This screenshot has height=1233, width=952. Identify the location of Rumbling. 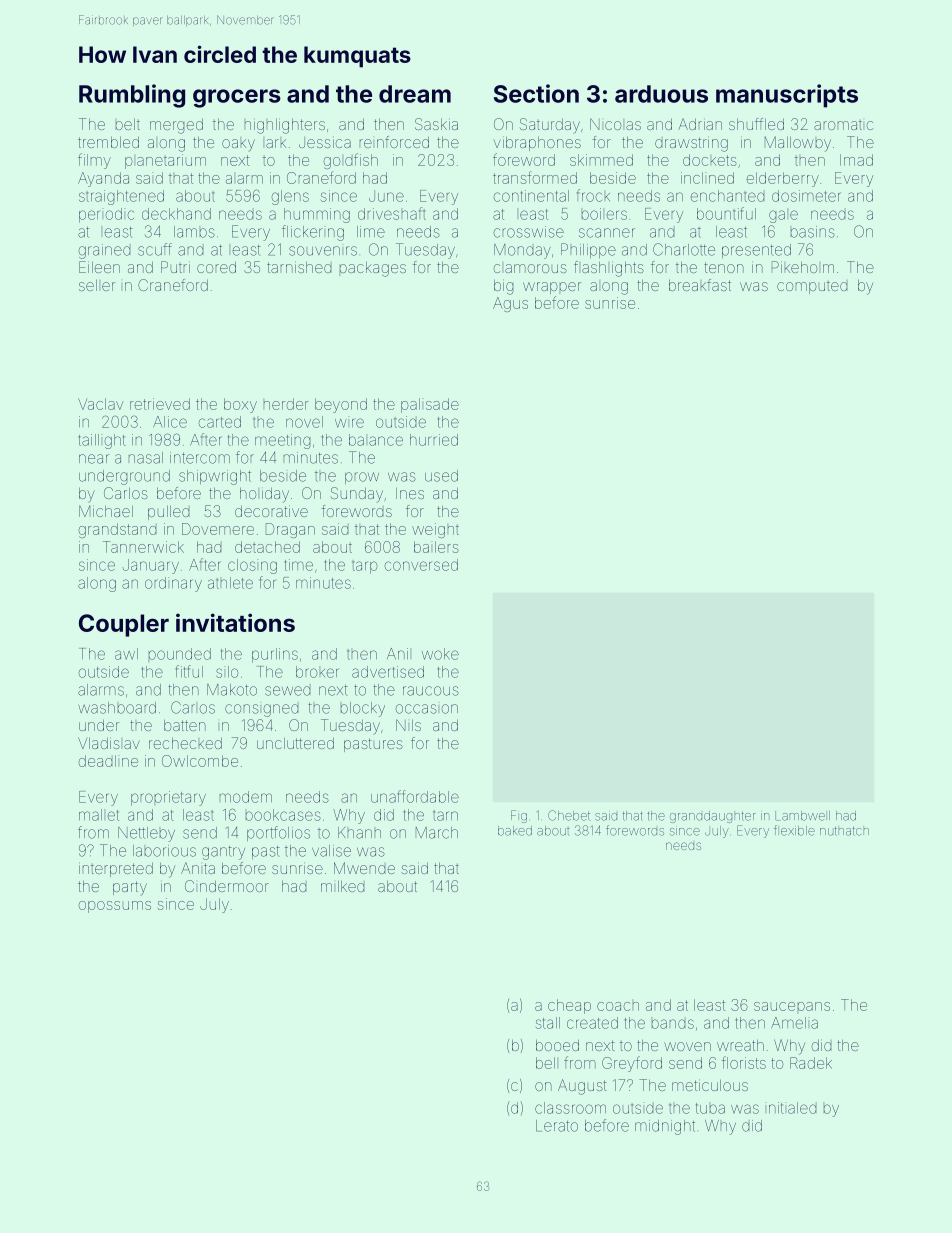
(132, 96).
